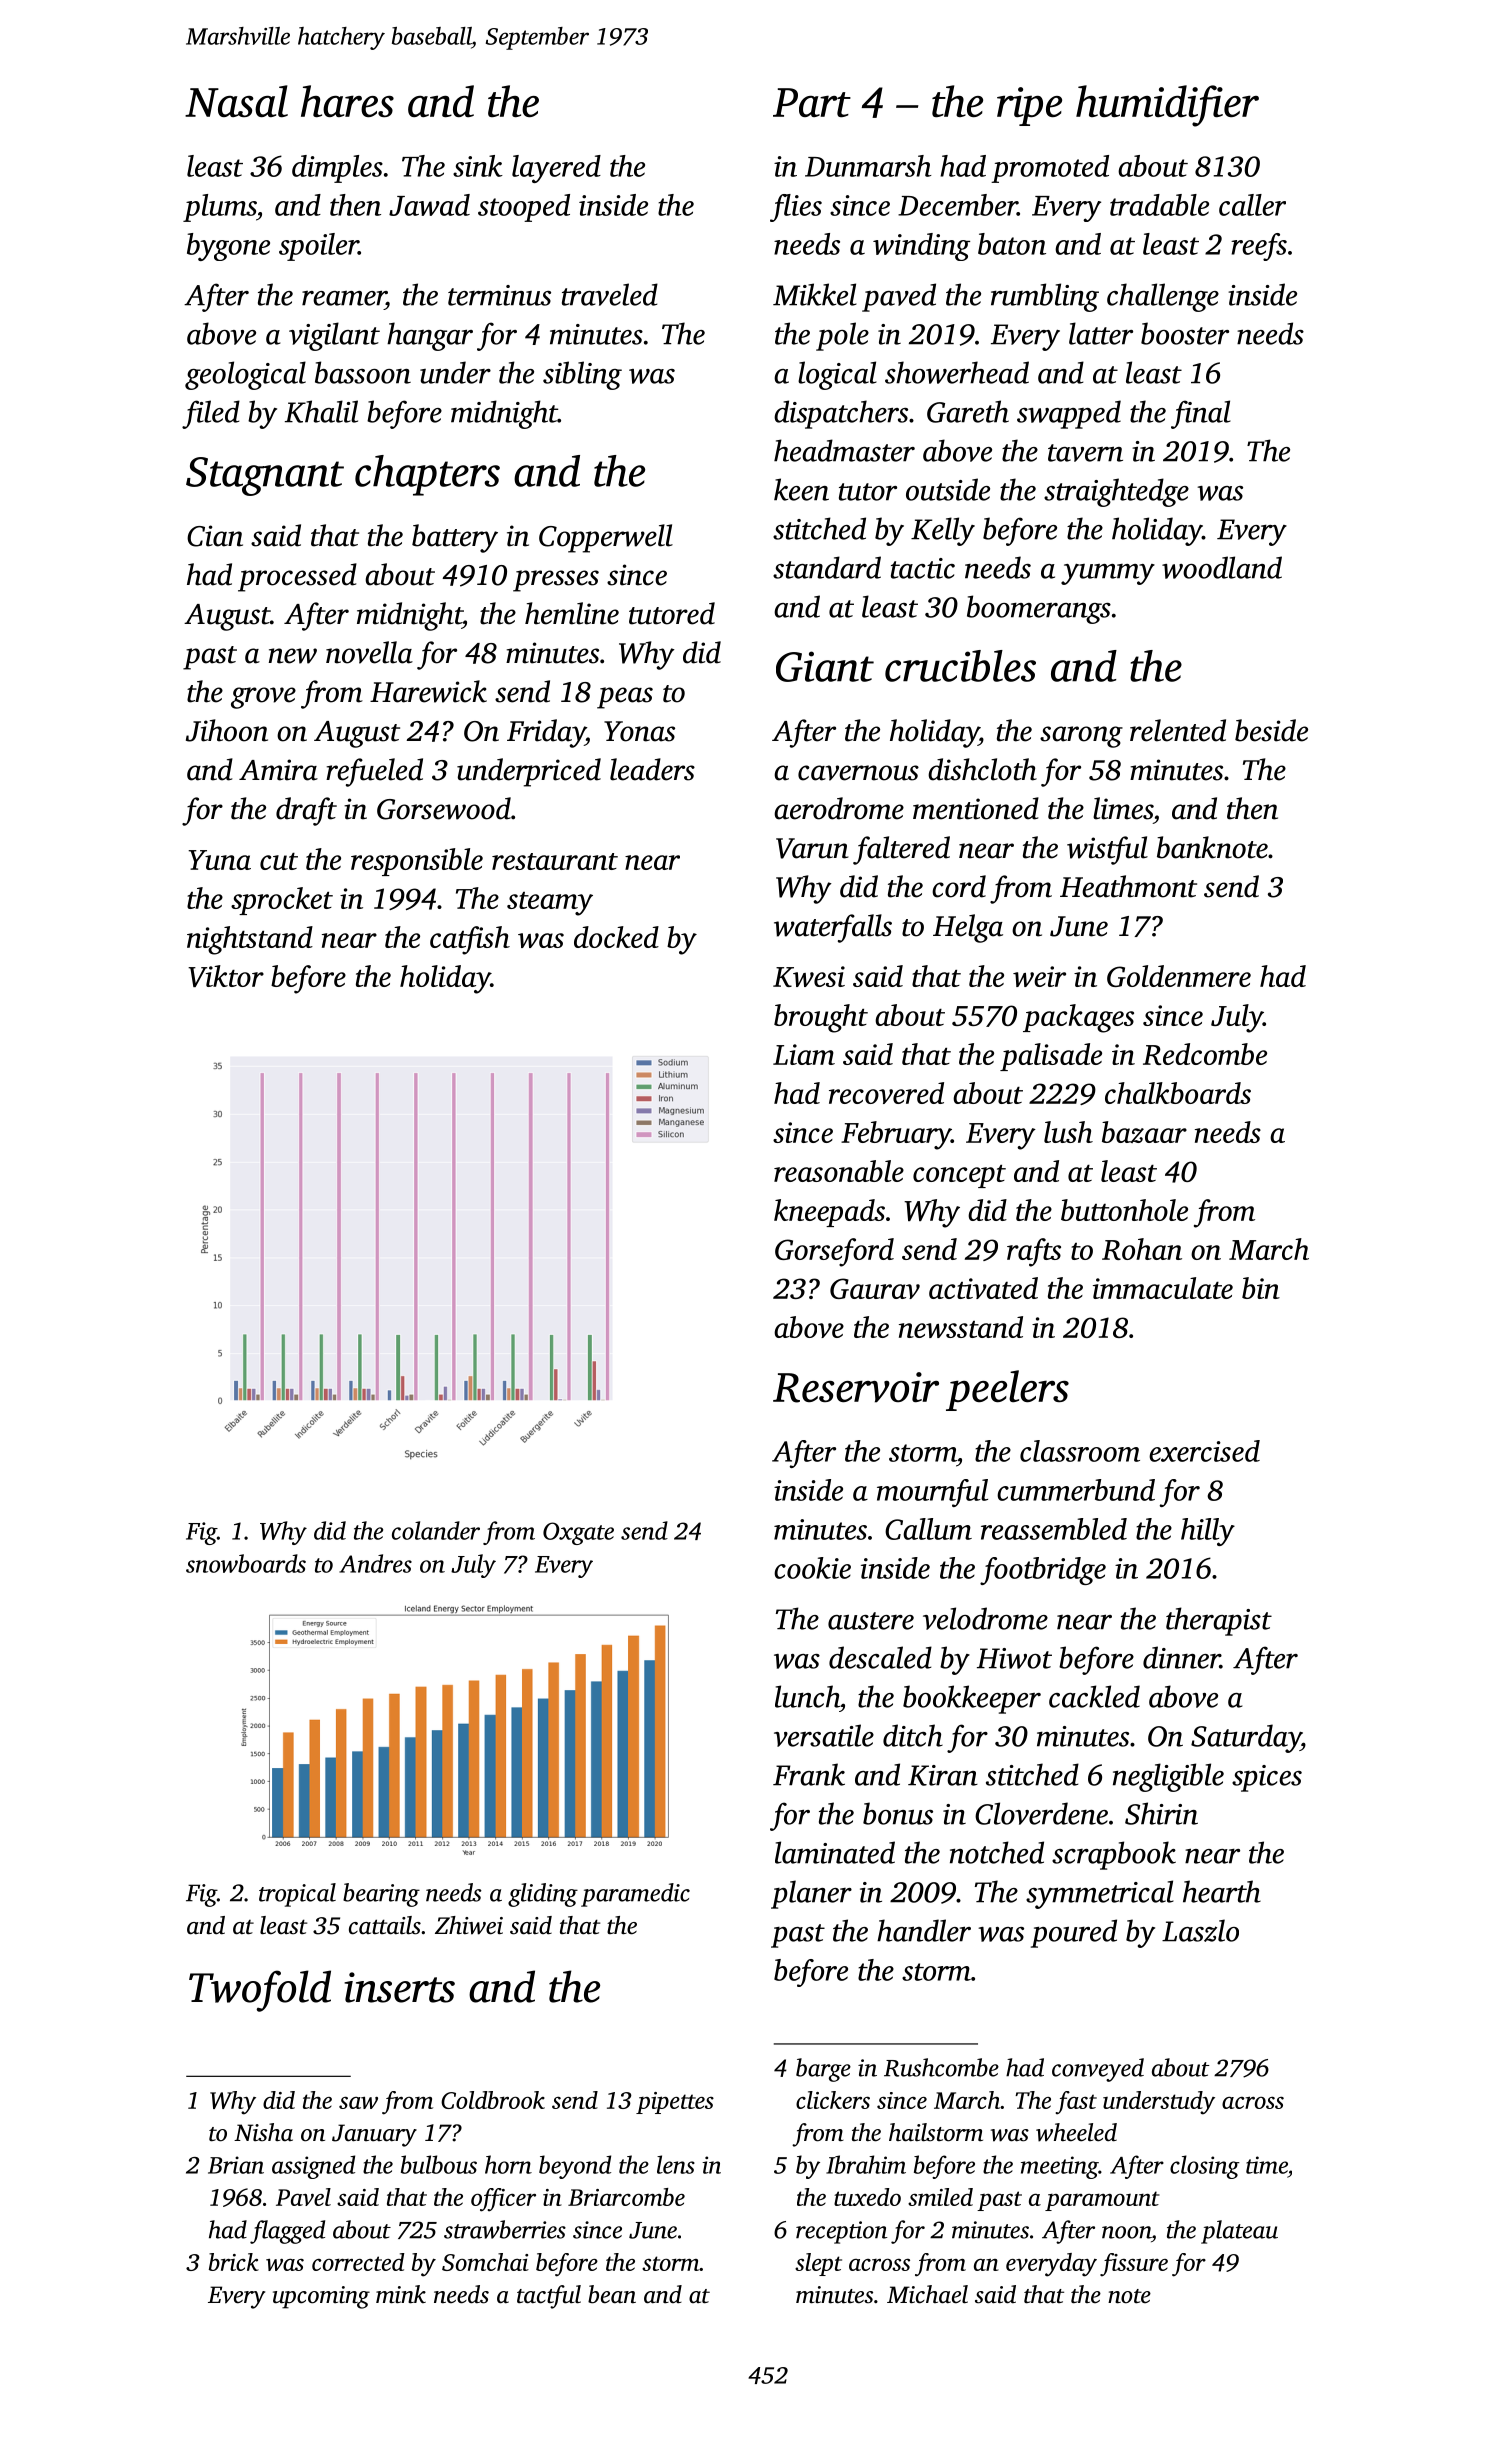 This screenshot has height=2464, width=1496. Describe the element at coordinates (1144, 1132) in the screenshot. I see `bazaar` at that location.
